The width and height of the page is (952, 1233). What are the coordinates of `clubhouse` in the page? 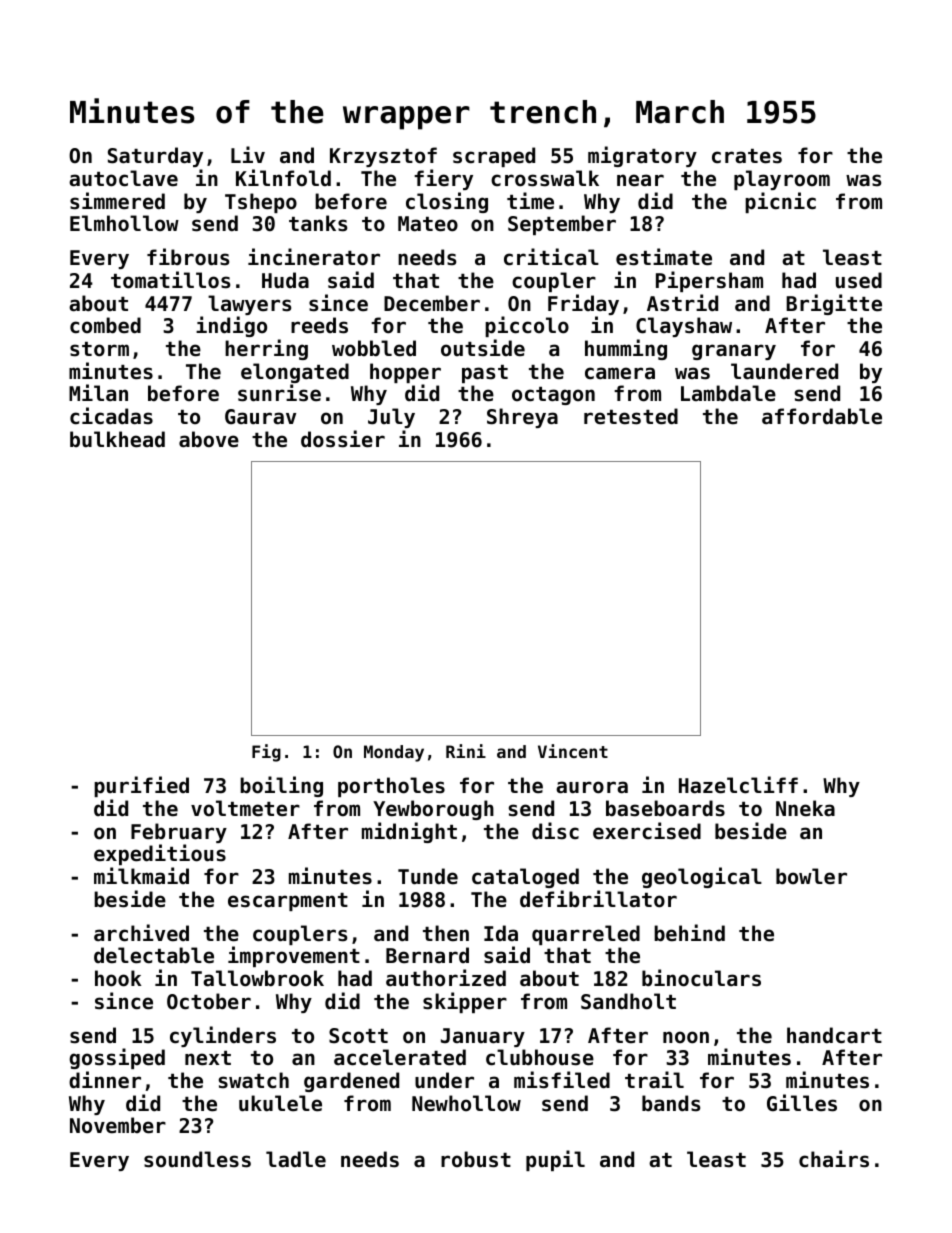 It's located at (540, 1057).
